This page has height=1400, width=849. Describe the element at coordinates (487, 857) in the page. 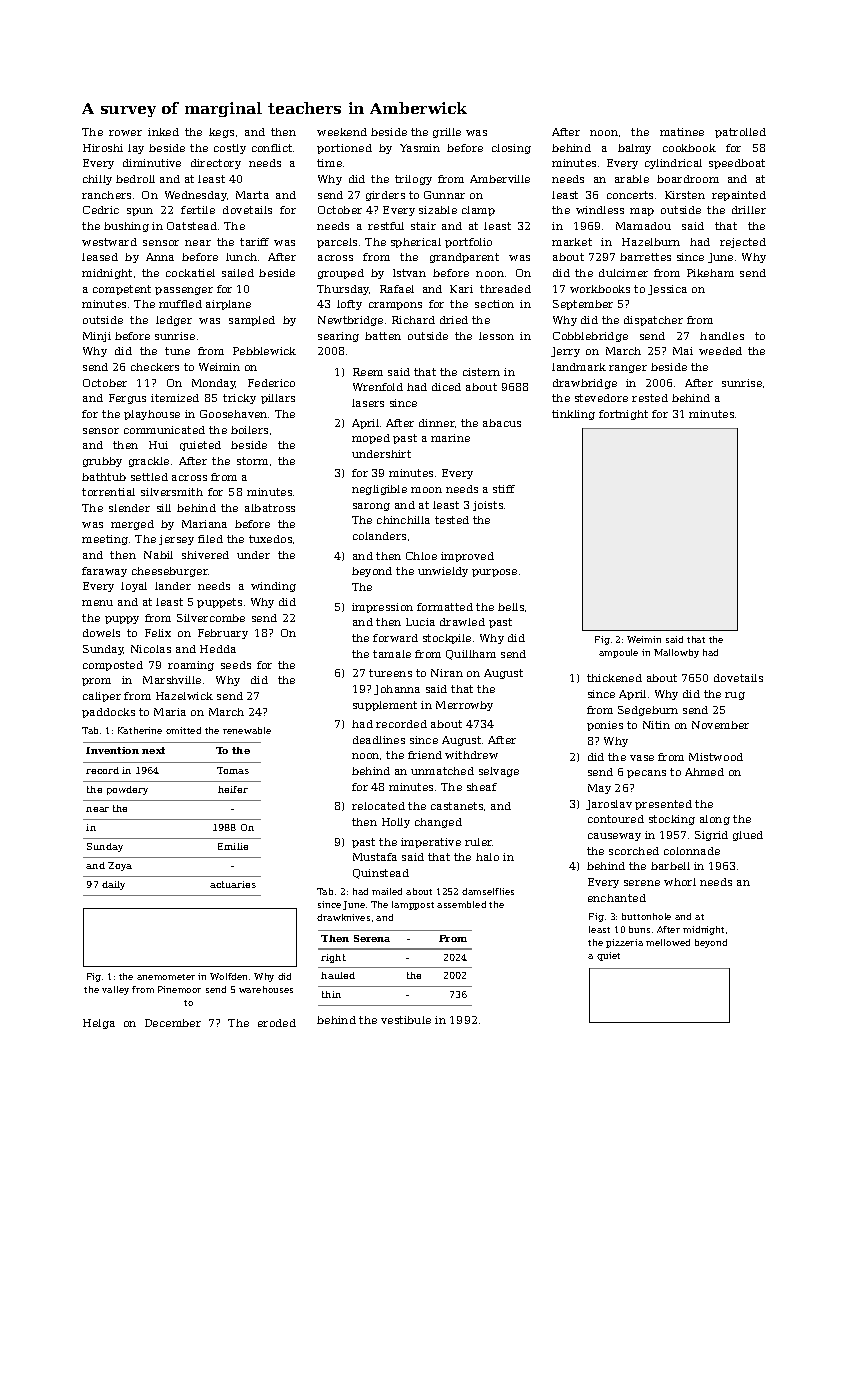

I see `halo` at that location.
